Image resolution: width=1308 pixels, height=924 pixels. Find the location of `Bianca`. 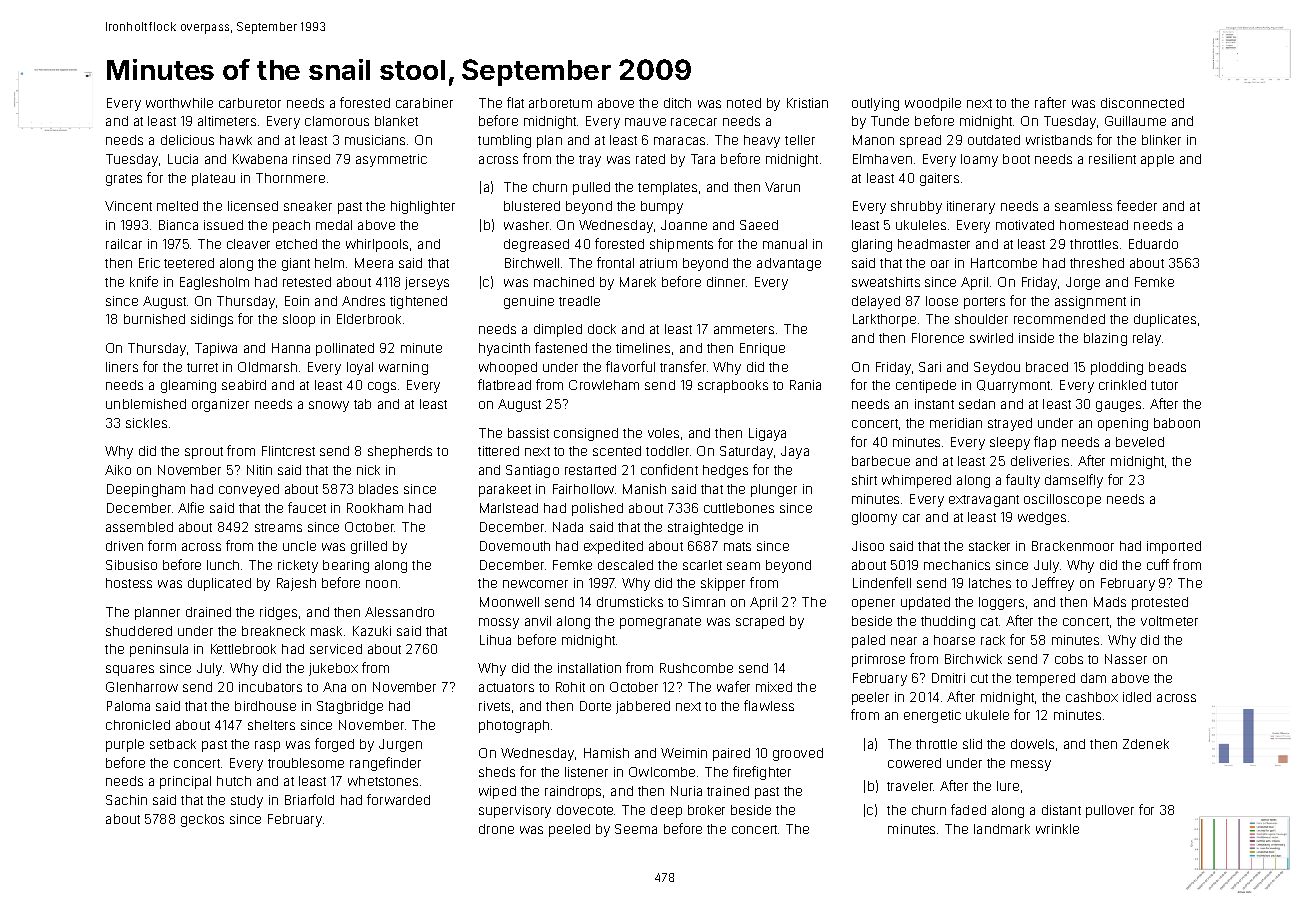

Bianca is located at coordinates (178, 225).
